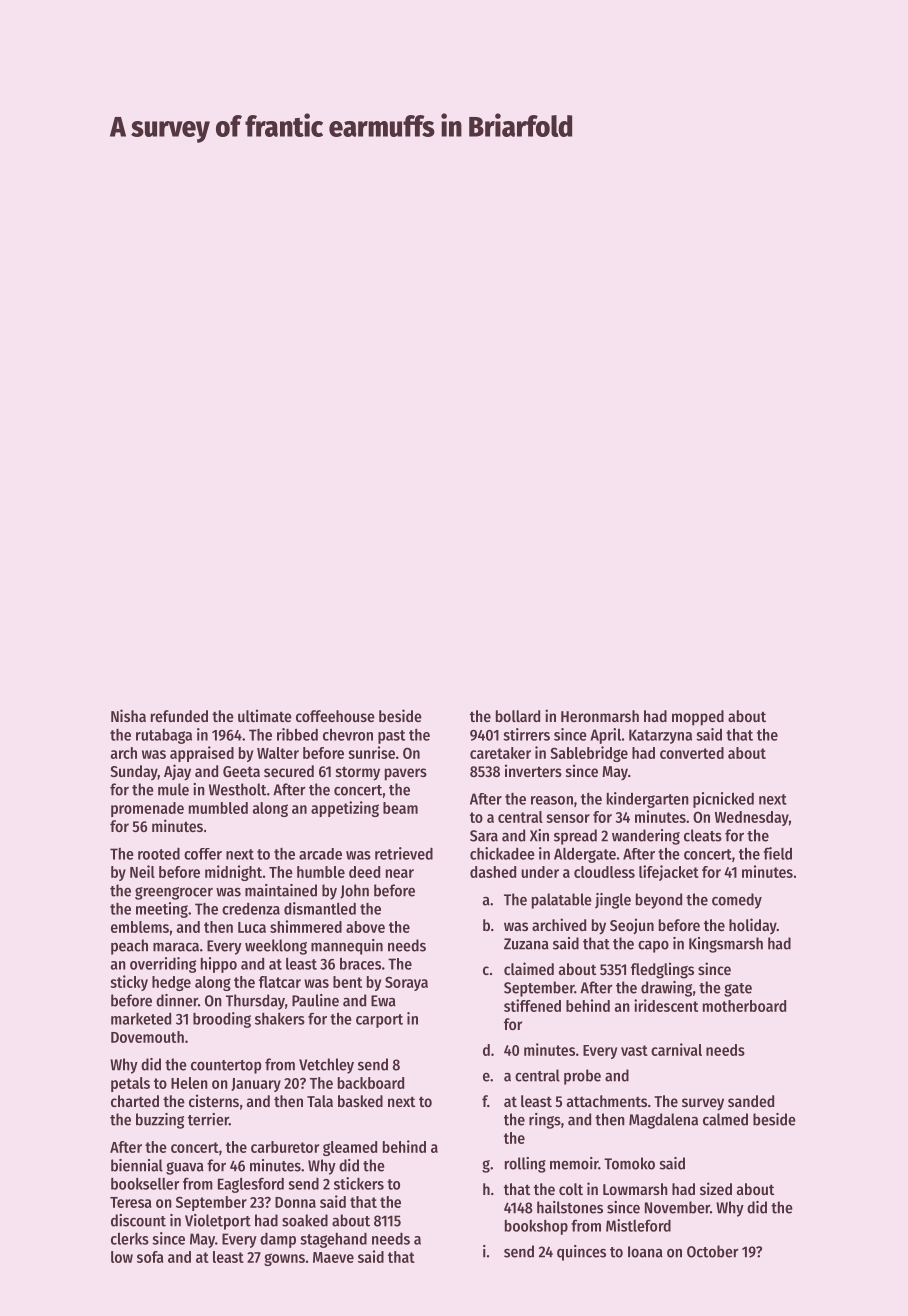 This page has width=908, height=1316. I want to click on carnival, so click(676, 1049).
